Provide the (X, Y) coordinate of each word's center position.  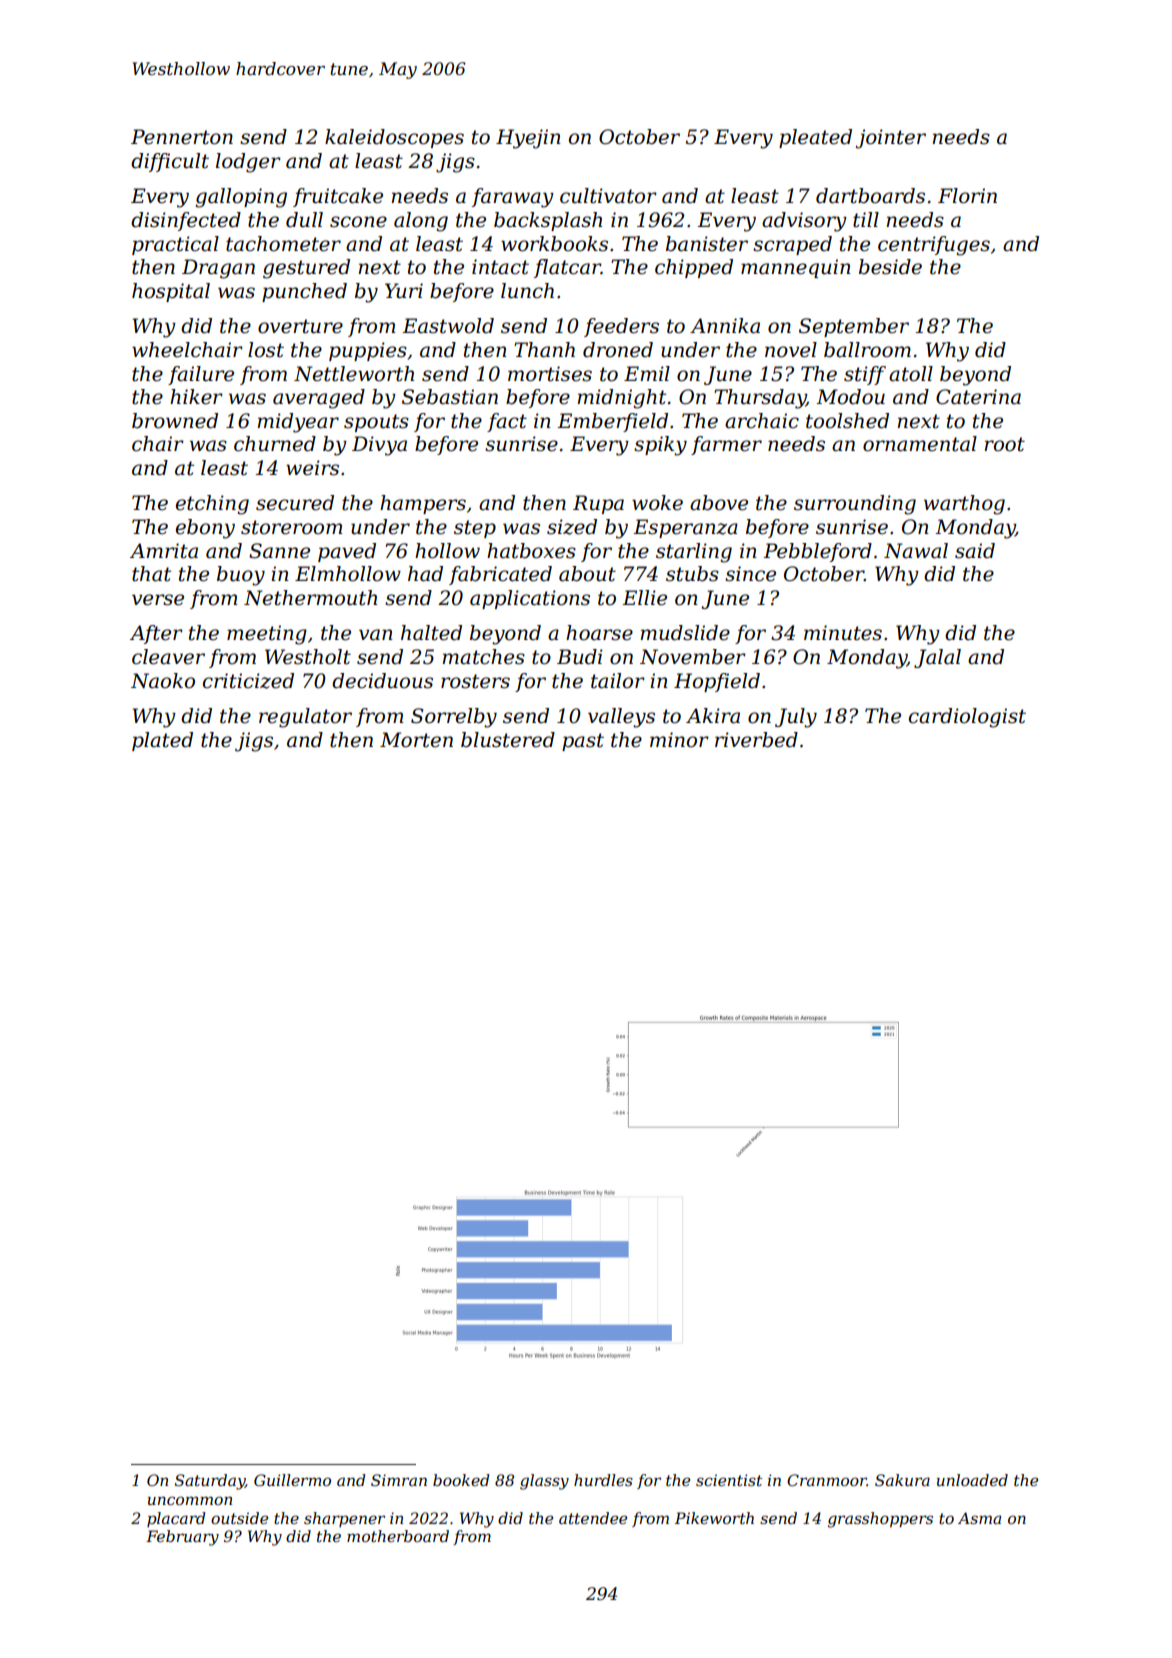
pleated (815, 138)
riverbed (756, 740)
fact (507, 422)
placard (176, 1519)
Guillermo (292, 1480)
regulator (305, 718)
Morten (416, 740)
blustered (508, 740)
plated (162, 741)
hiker (196, 397)
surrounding (855, 505)
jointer (891, 139)
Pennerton (182, 137)
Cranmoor (827, 1480)
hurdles (603, 1480)
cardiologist (967, 718)
